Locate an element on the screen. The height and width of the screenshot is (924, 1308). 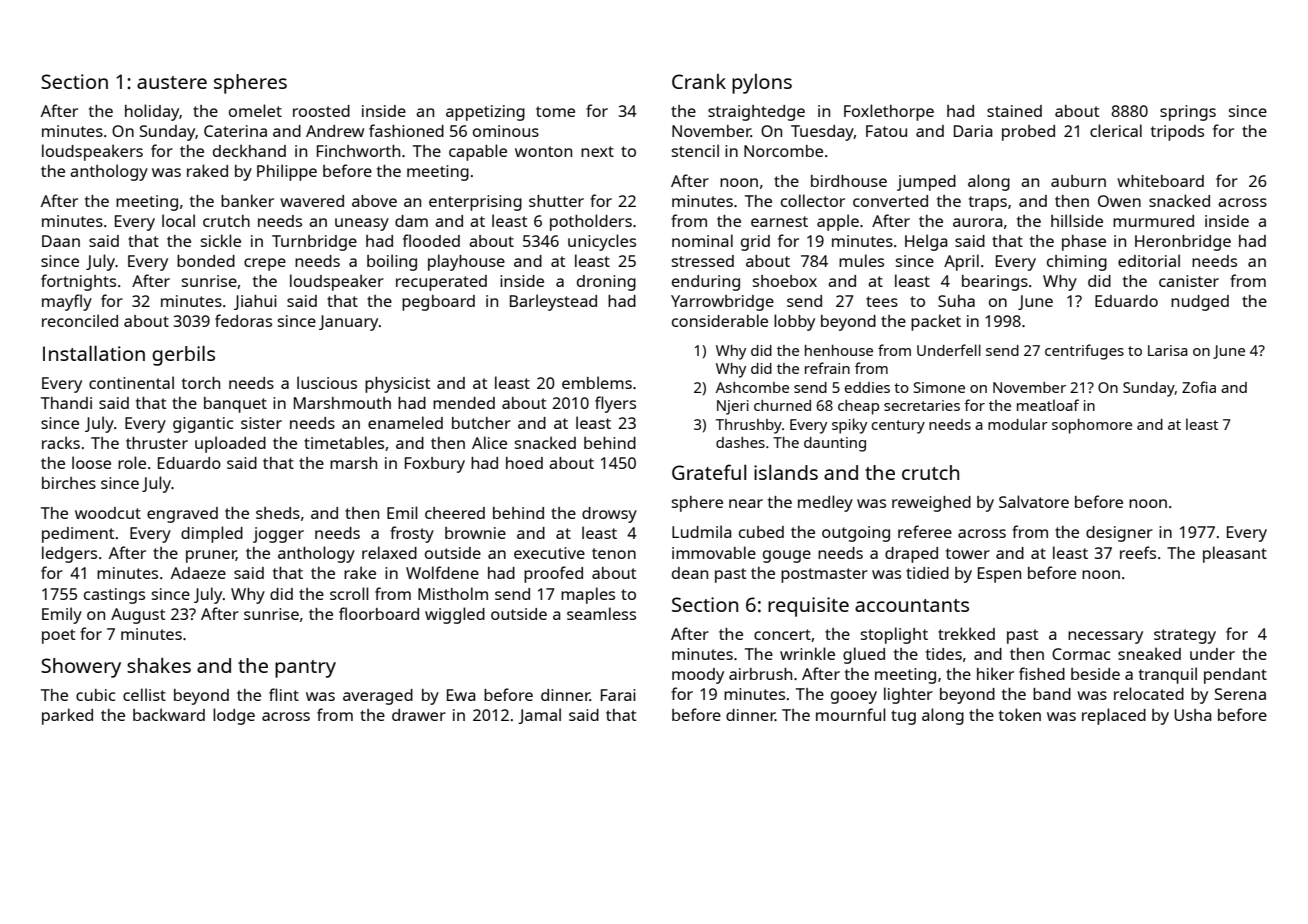
collector is located at coordinates (813, 200).
